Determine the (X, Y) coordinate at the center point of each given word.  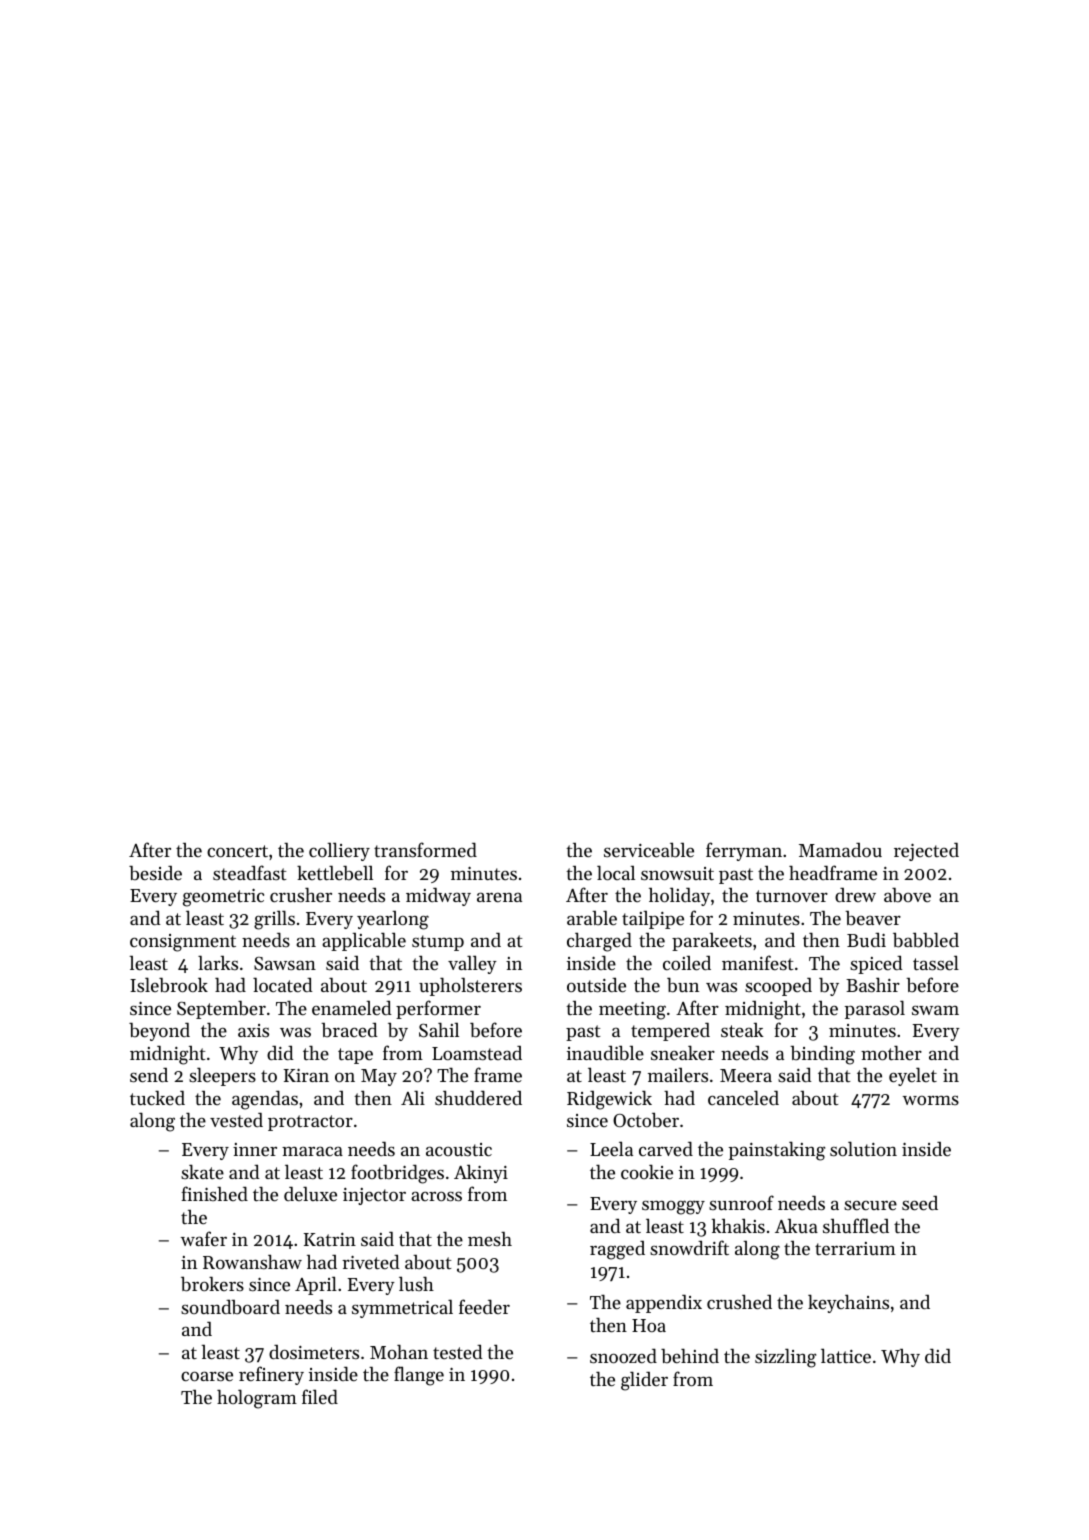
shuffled (856, 1225)
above (907, 895)
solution (863, 1148)
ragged (617, 1250)
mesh (490, 1239)
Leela (611, 1148)
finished (214, 1193)
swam (935, 1010)
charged (599, 942)
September (221, 1010)
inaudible (605, 1053)
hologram (257, 1399)
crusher (301, 895)
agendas (265, 1100)
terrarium (855, 1248)
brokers (212, 1284)
